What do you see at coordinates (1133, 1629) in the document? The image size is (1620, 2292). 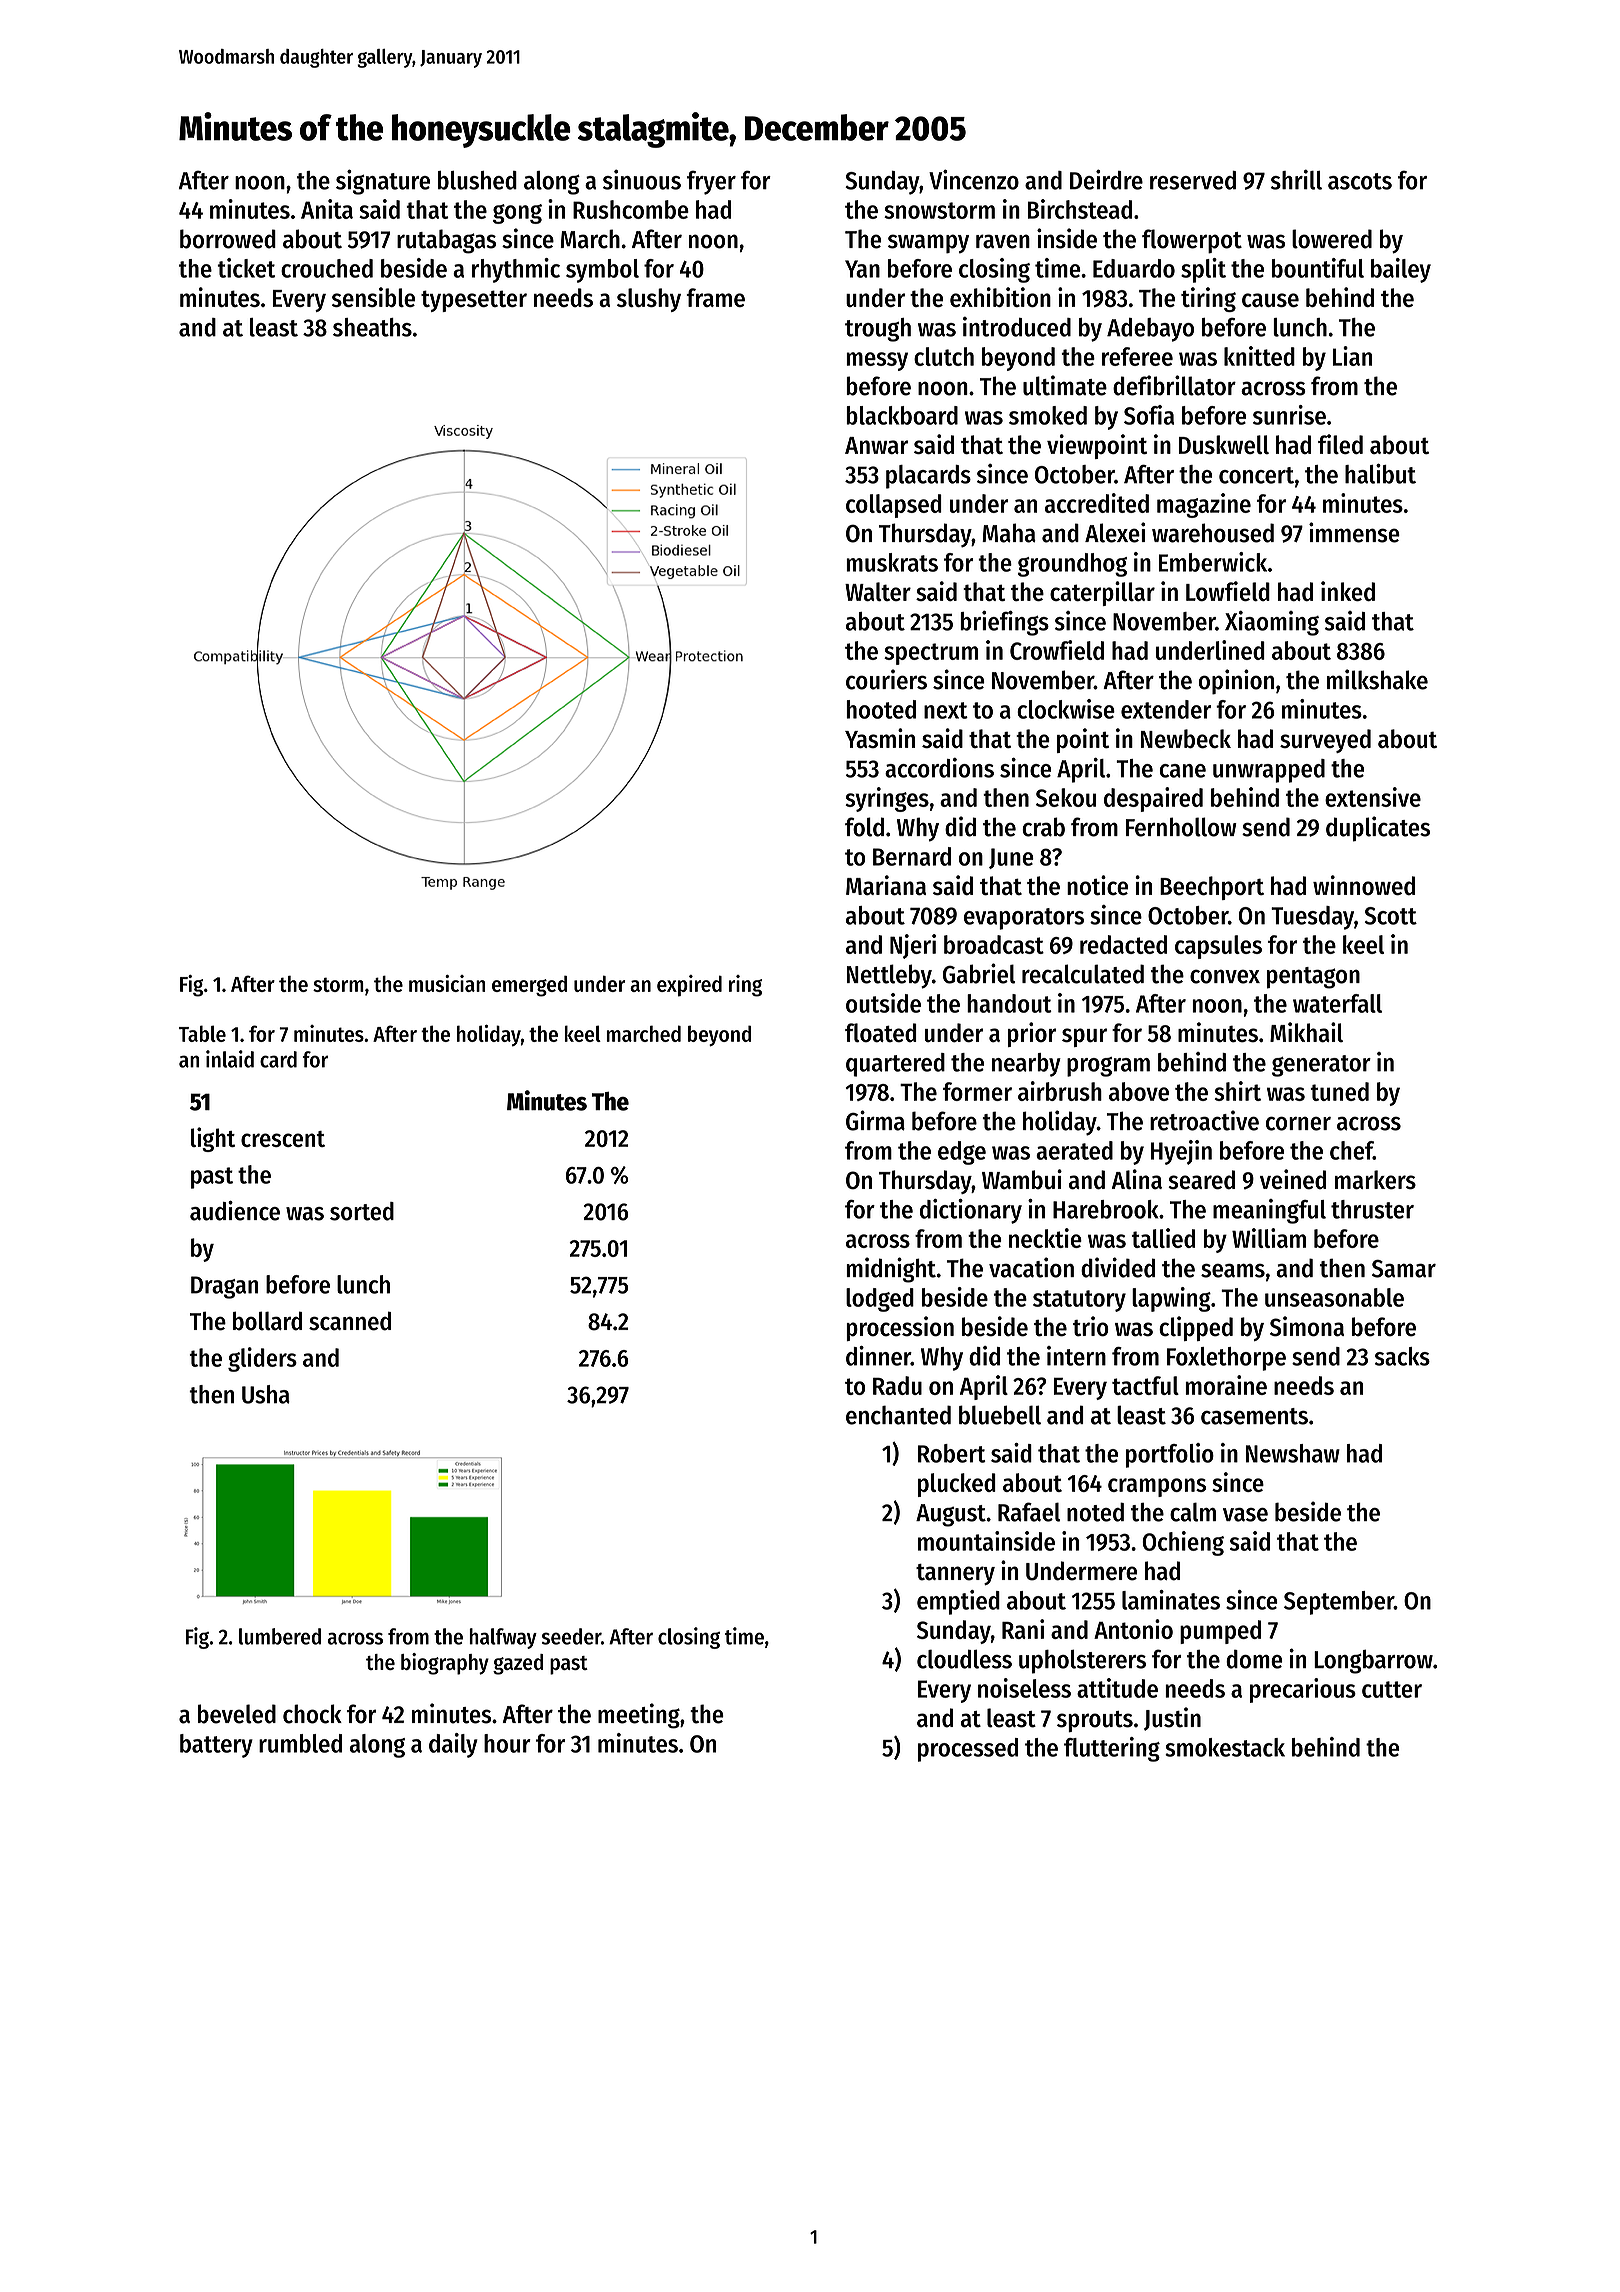 I see `Antonio` at bounding box center [1133, 1629].
